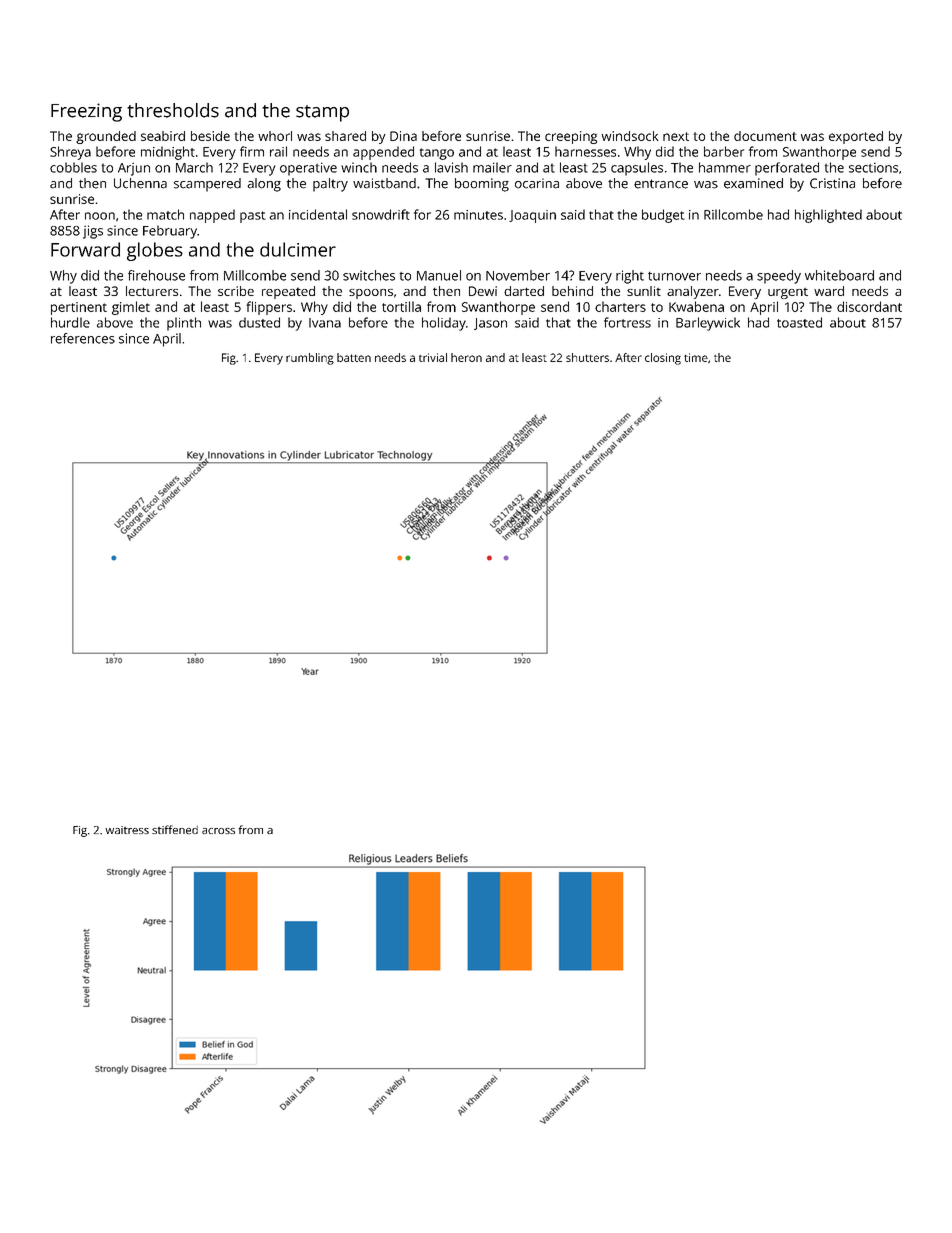 The height and width of the screenshot is (1233, 952). Describe the element at coordinates (630, 136) in the screenshot. I see `windsock` at that location.
